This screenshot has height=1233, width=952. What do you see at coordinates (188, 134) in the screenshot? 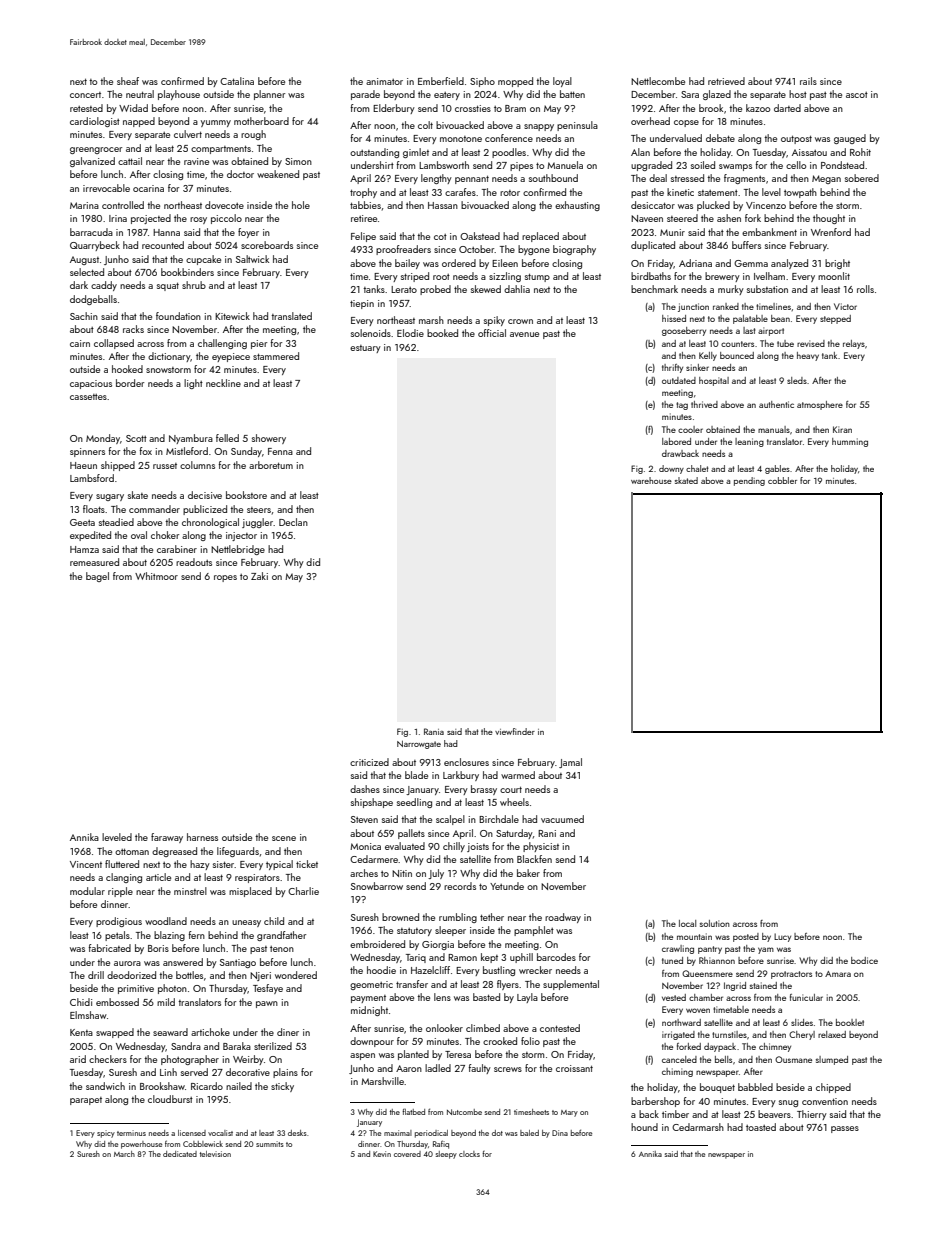
I see `culvert` at bounding box center [188, 134].
